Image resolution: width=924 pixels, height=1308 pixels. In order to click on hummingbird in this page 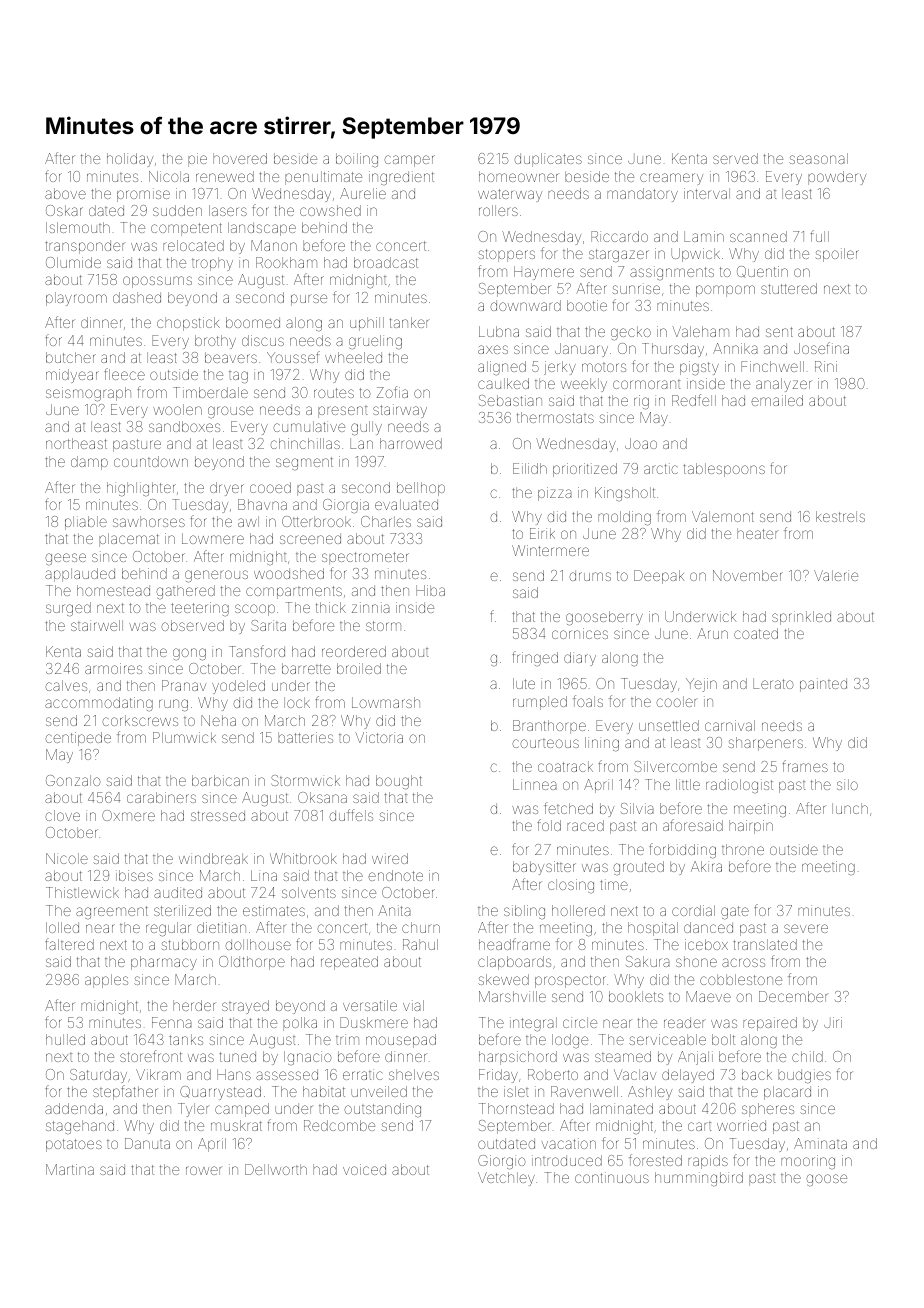, I will do `click(699, 1179)`.
